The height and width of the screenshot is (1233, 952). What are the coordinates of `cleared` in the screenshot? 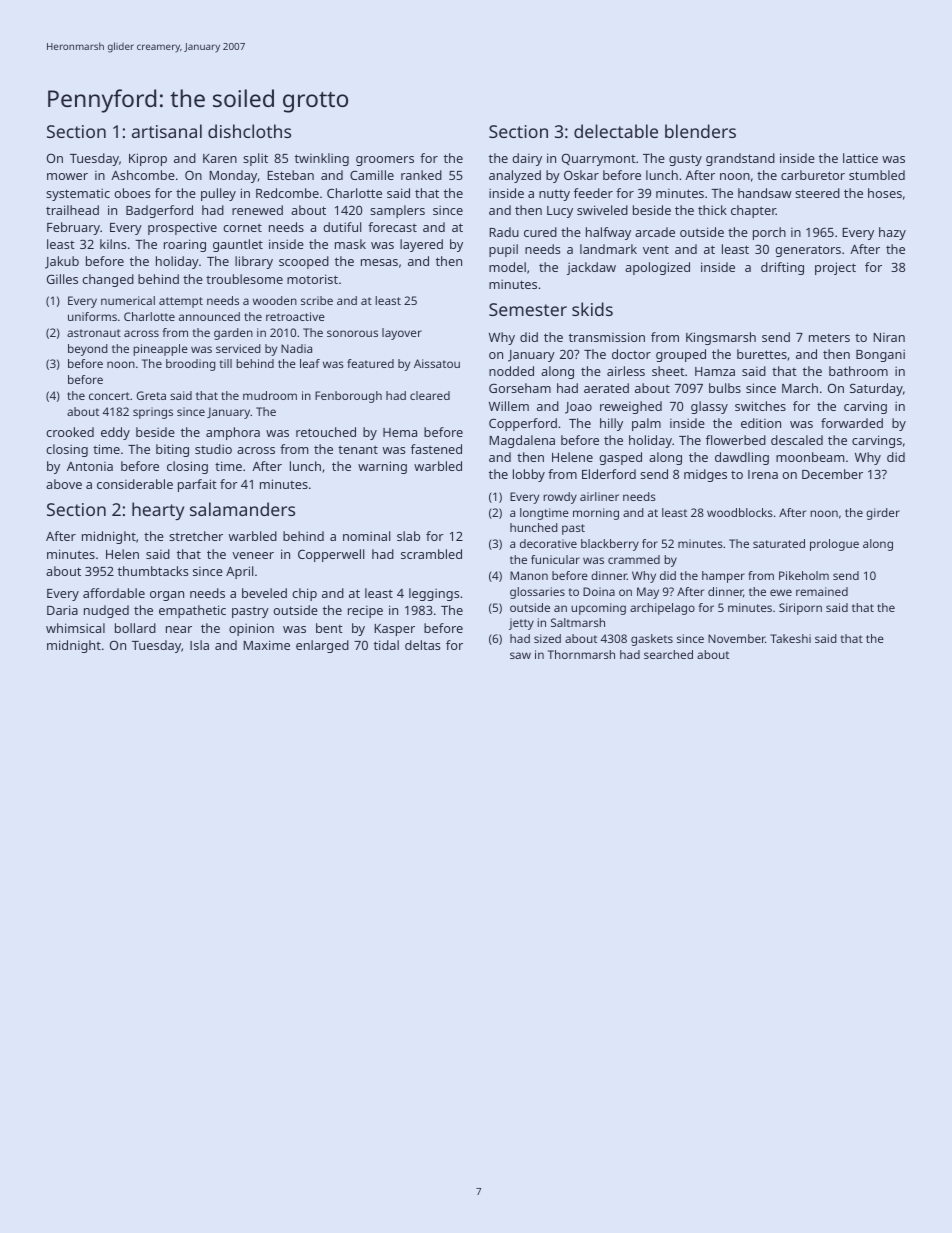 It's located at (430, 395).
